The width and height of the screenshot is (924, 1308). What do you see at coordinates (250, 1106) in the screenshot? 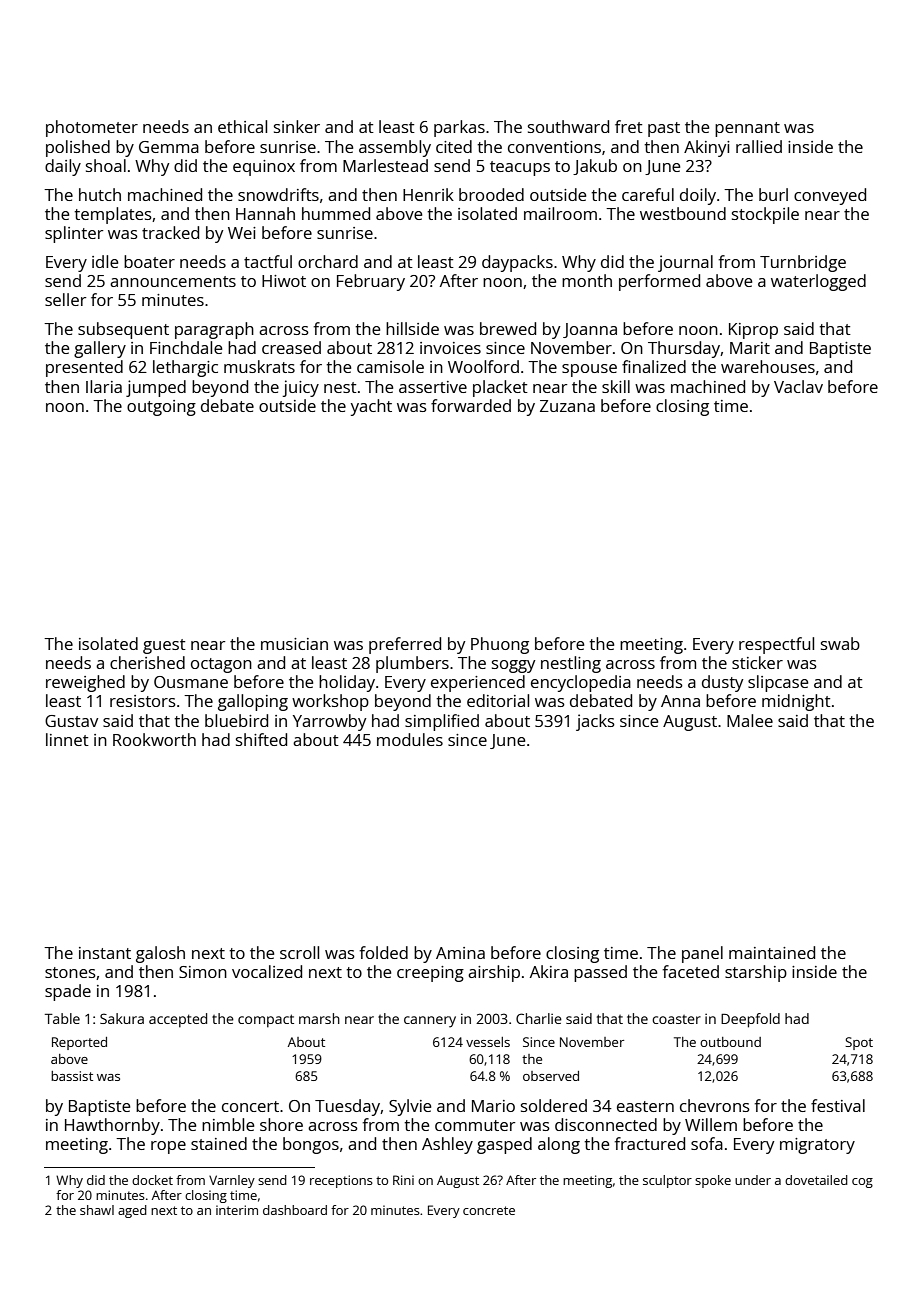
I see `concert` at bounding box center [250, 1106].
